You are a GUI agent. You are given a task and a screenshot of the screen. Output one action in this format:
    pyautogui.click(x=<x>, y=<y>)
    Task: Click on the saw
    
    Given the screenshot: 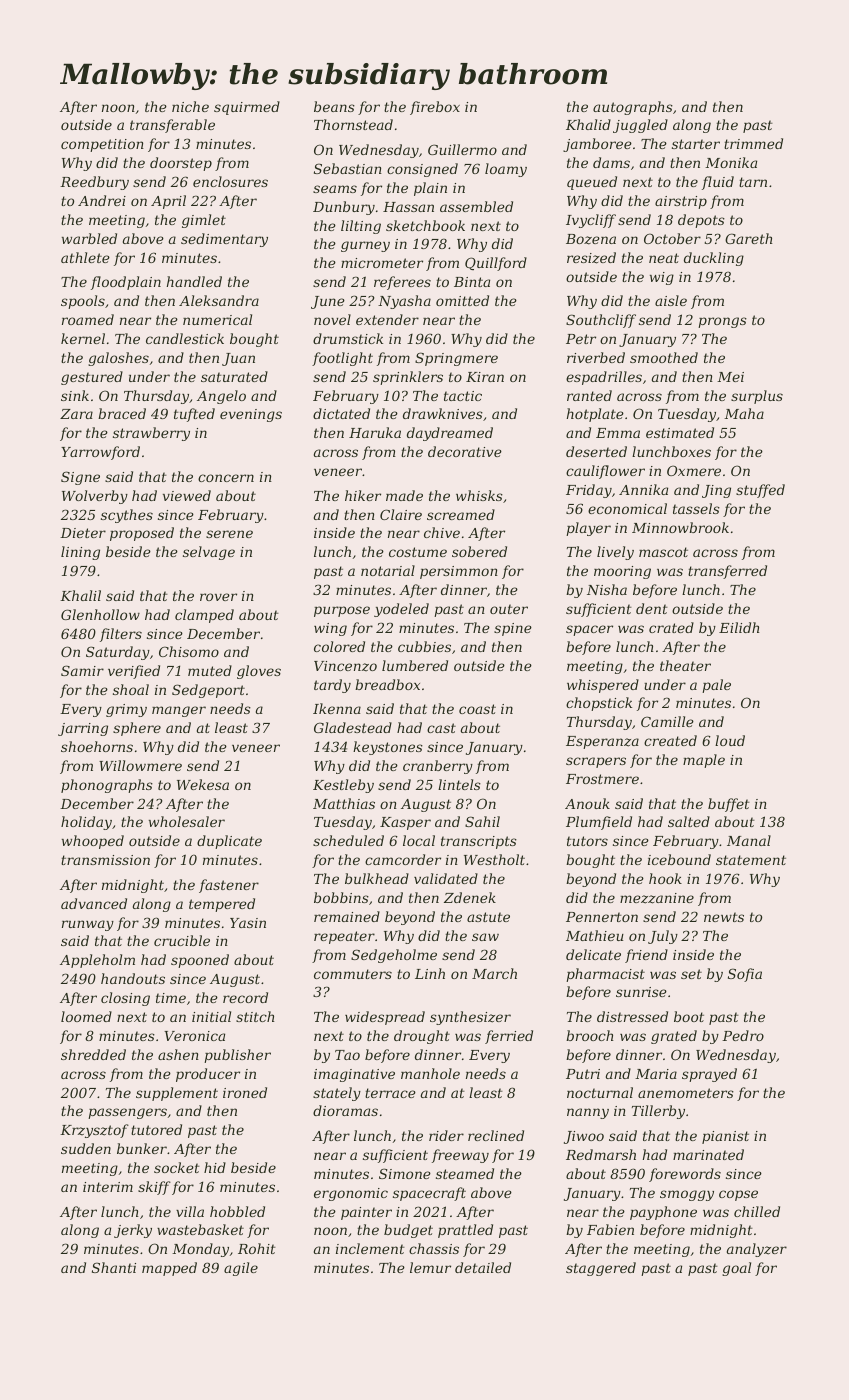 What is the action you would take?
    pyautogui.click(x=485, y=937)
